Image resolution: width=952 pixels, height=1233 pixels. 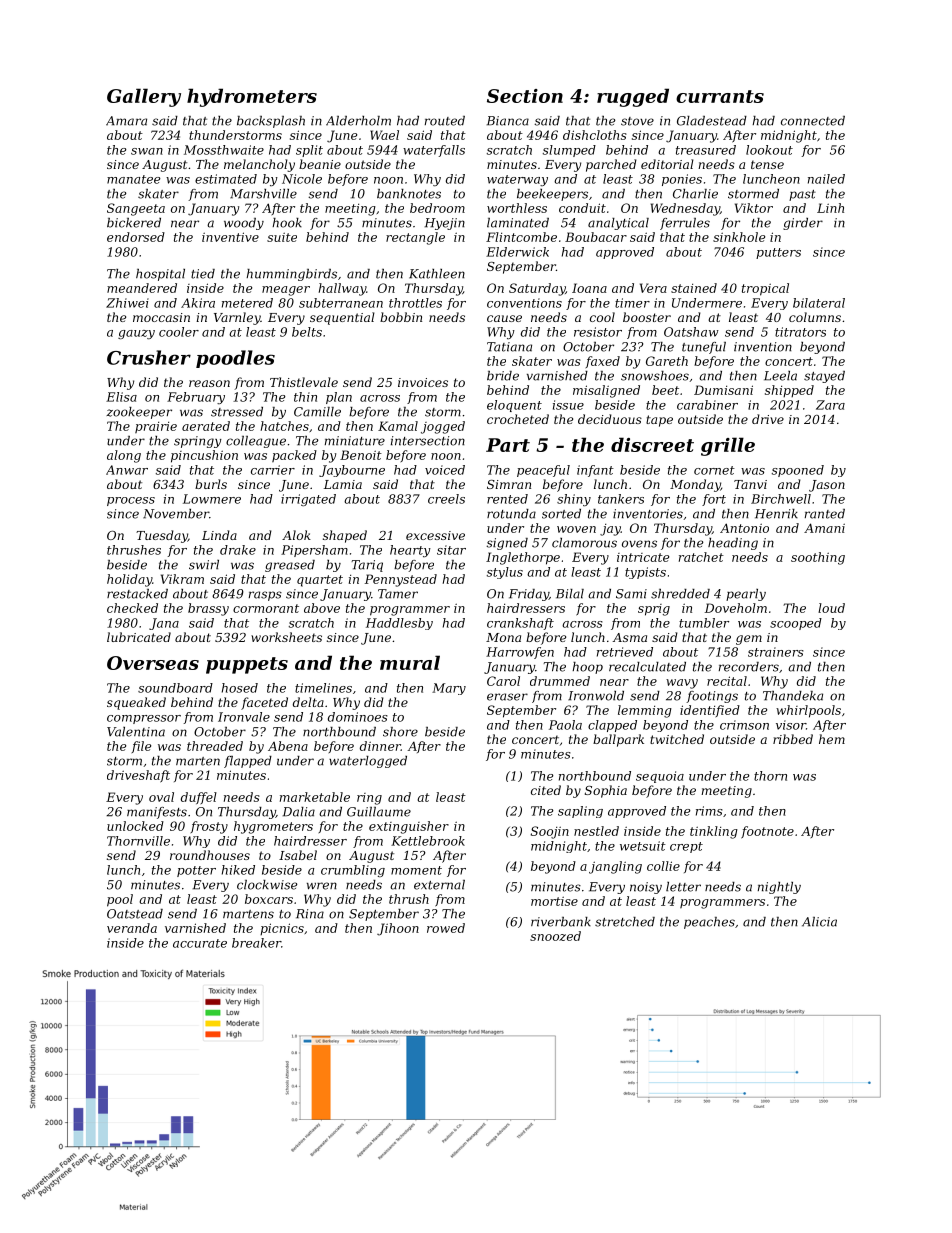 What do you see at coordinates (508, 445) in the document?
I see `Part` at bounding box center [508, 445].
